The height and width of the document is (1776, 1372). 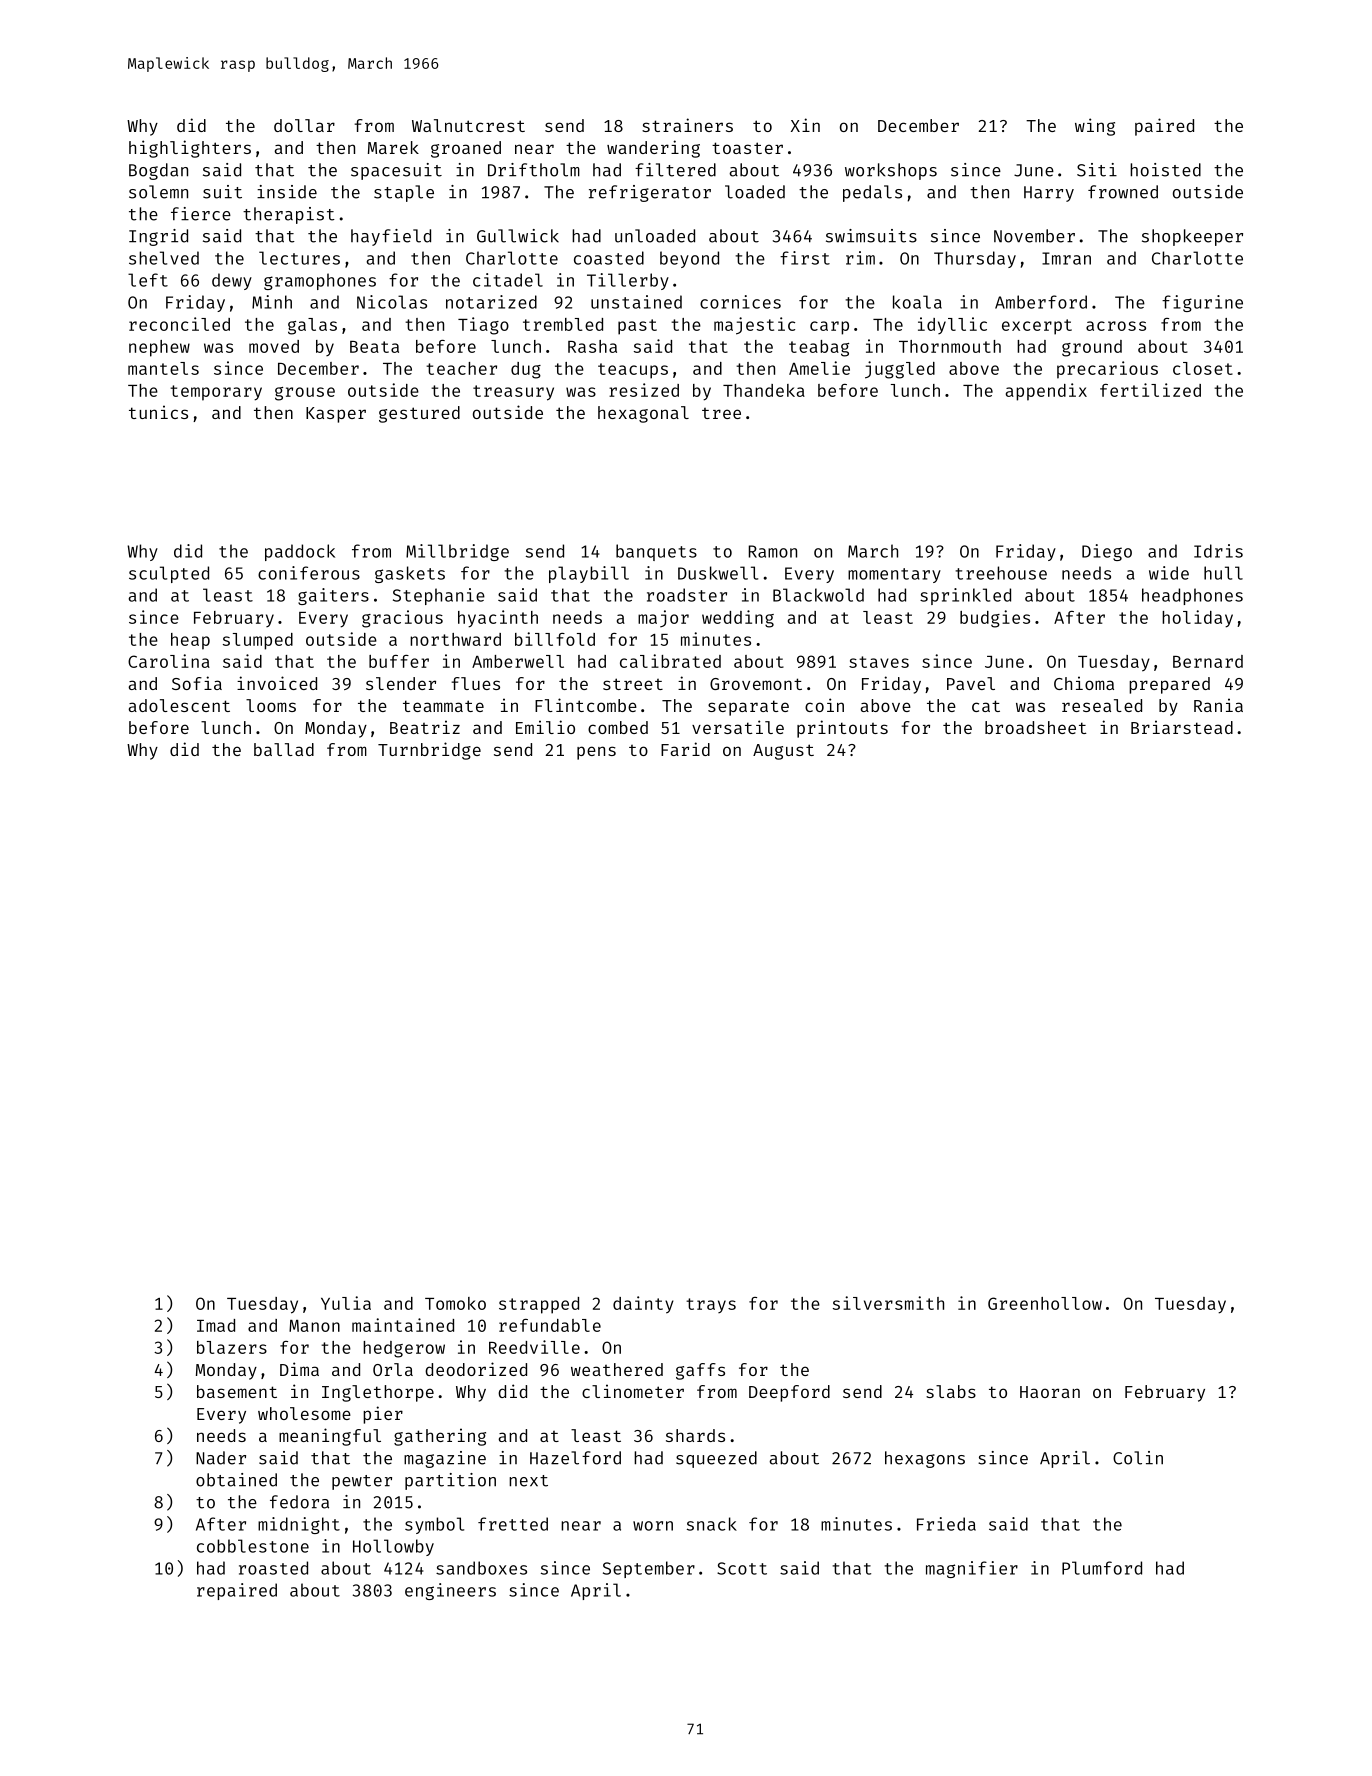 I want to click on obtained, so click(x=236, y=1480).
